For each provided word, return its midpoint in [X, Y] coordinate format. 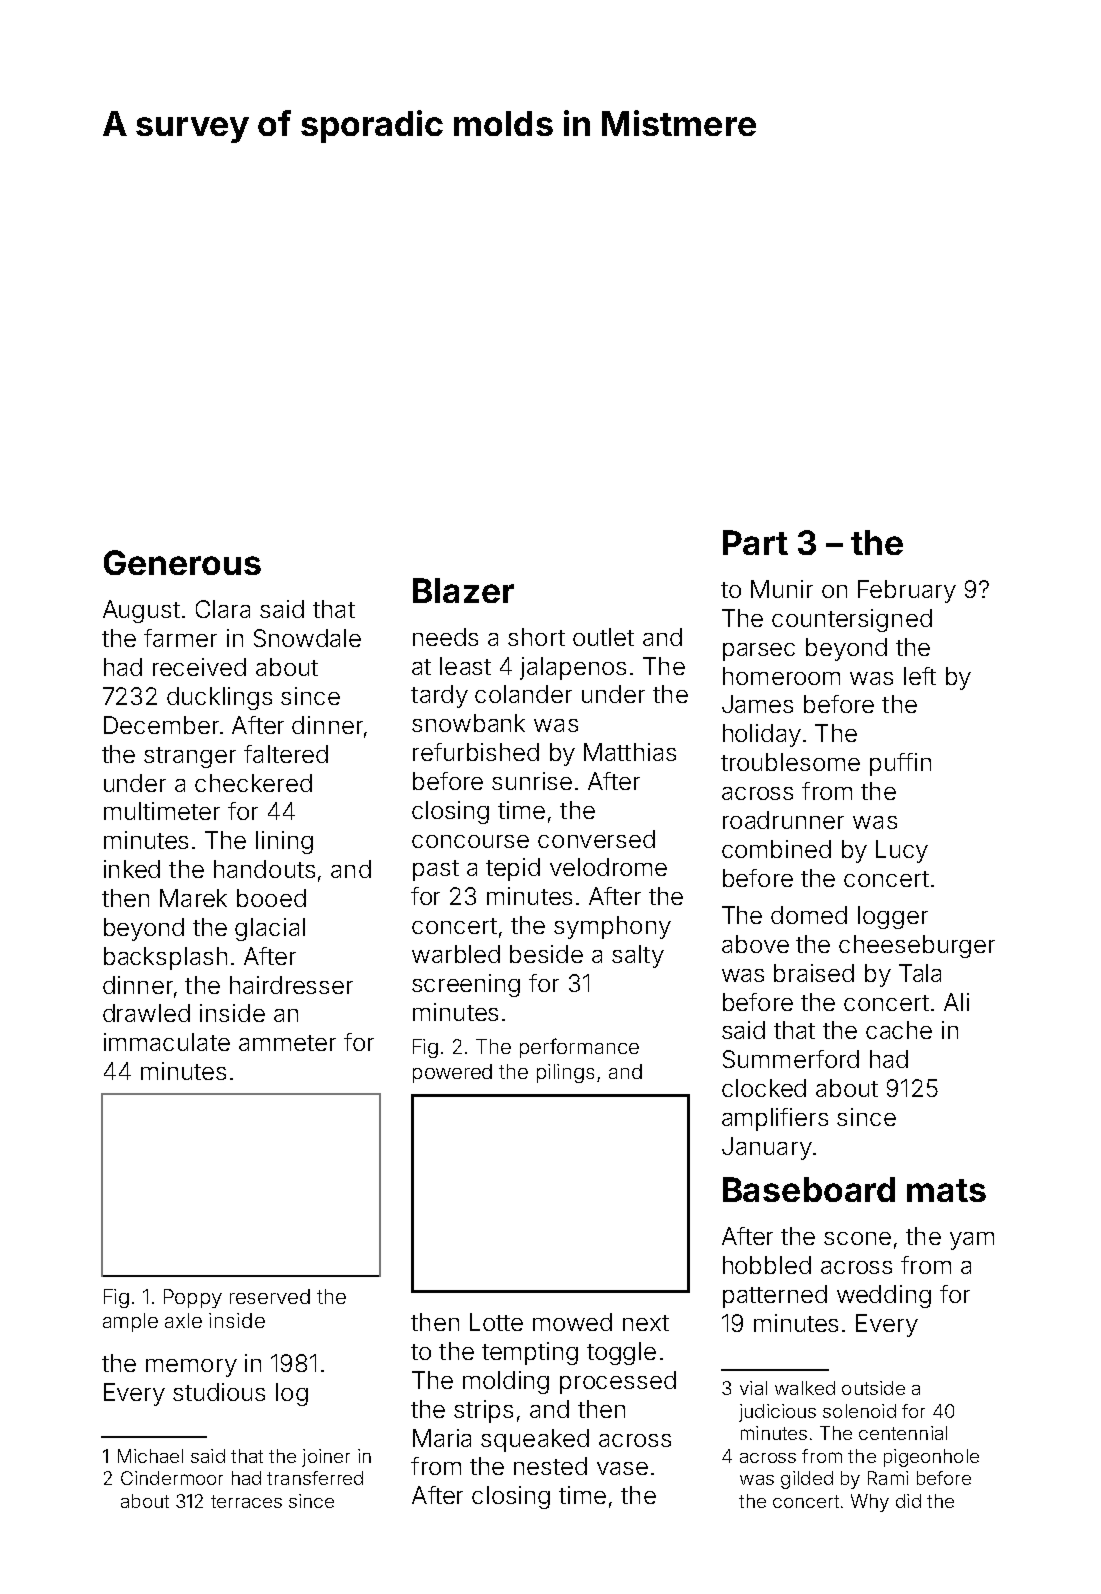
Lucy [902, 851]
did [908, 1501]
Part [755, 542]
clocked [764, 1088]
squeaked [535, 1440]
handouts [264, 869]
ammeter [287, 1043]
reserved [270, 1296]
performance [579, 1048]
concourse [470, 841]
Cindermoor [172, 1478]
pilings [565, 1073]
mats [946, 1190]
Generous [182, 562]
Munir [782, 589]
